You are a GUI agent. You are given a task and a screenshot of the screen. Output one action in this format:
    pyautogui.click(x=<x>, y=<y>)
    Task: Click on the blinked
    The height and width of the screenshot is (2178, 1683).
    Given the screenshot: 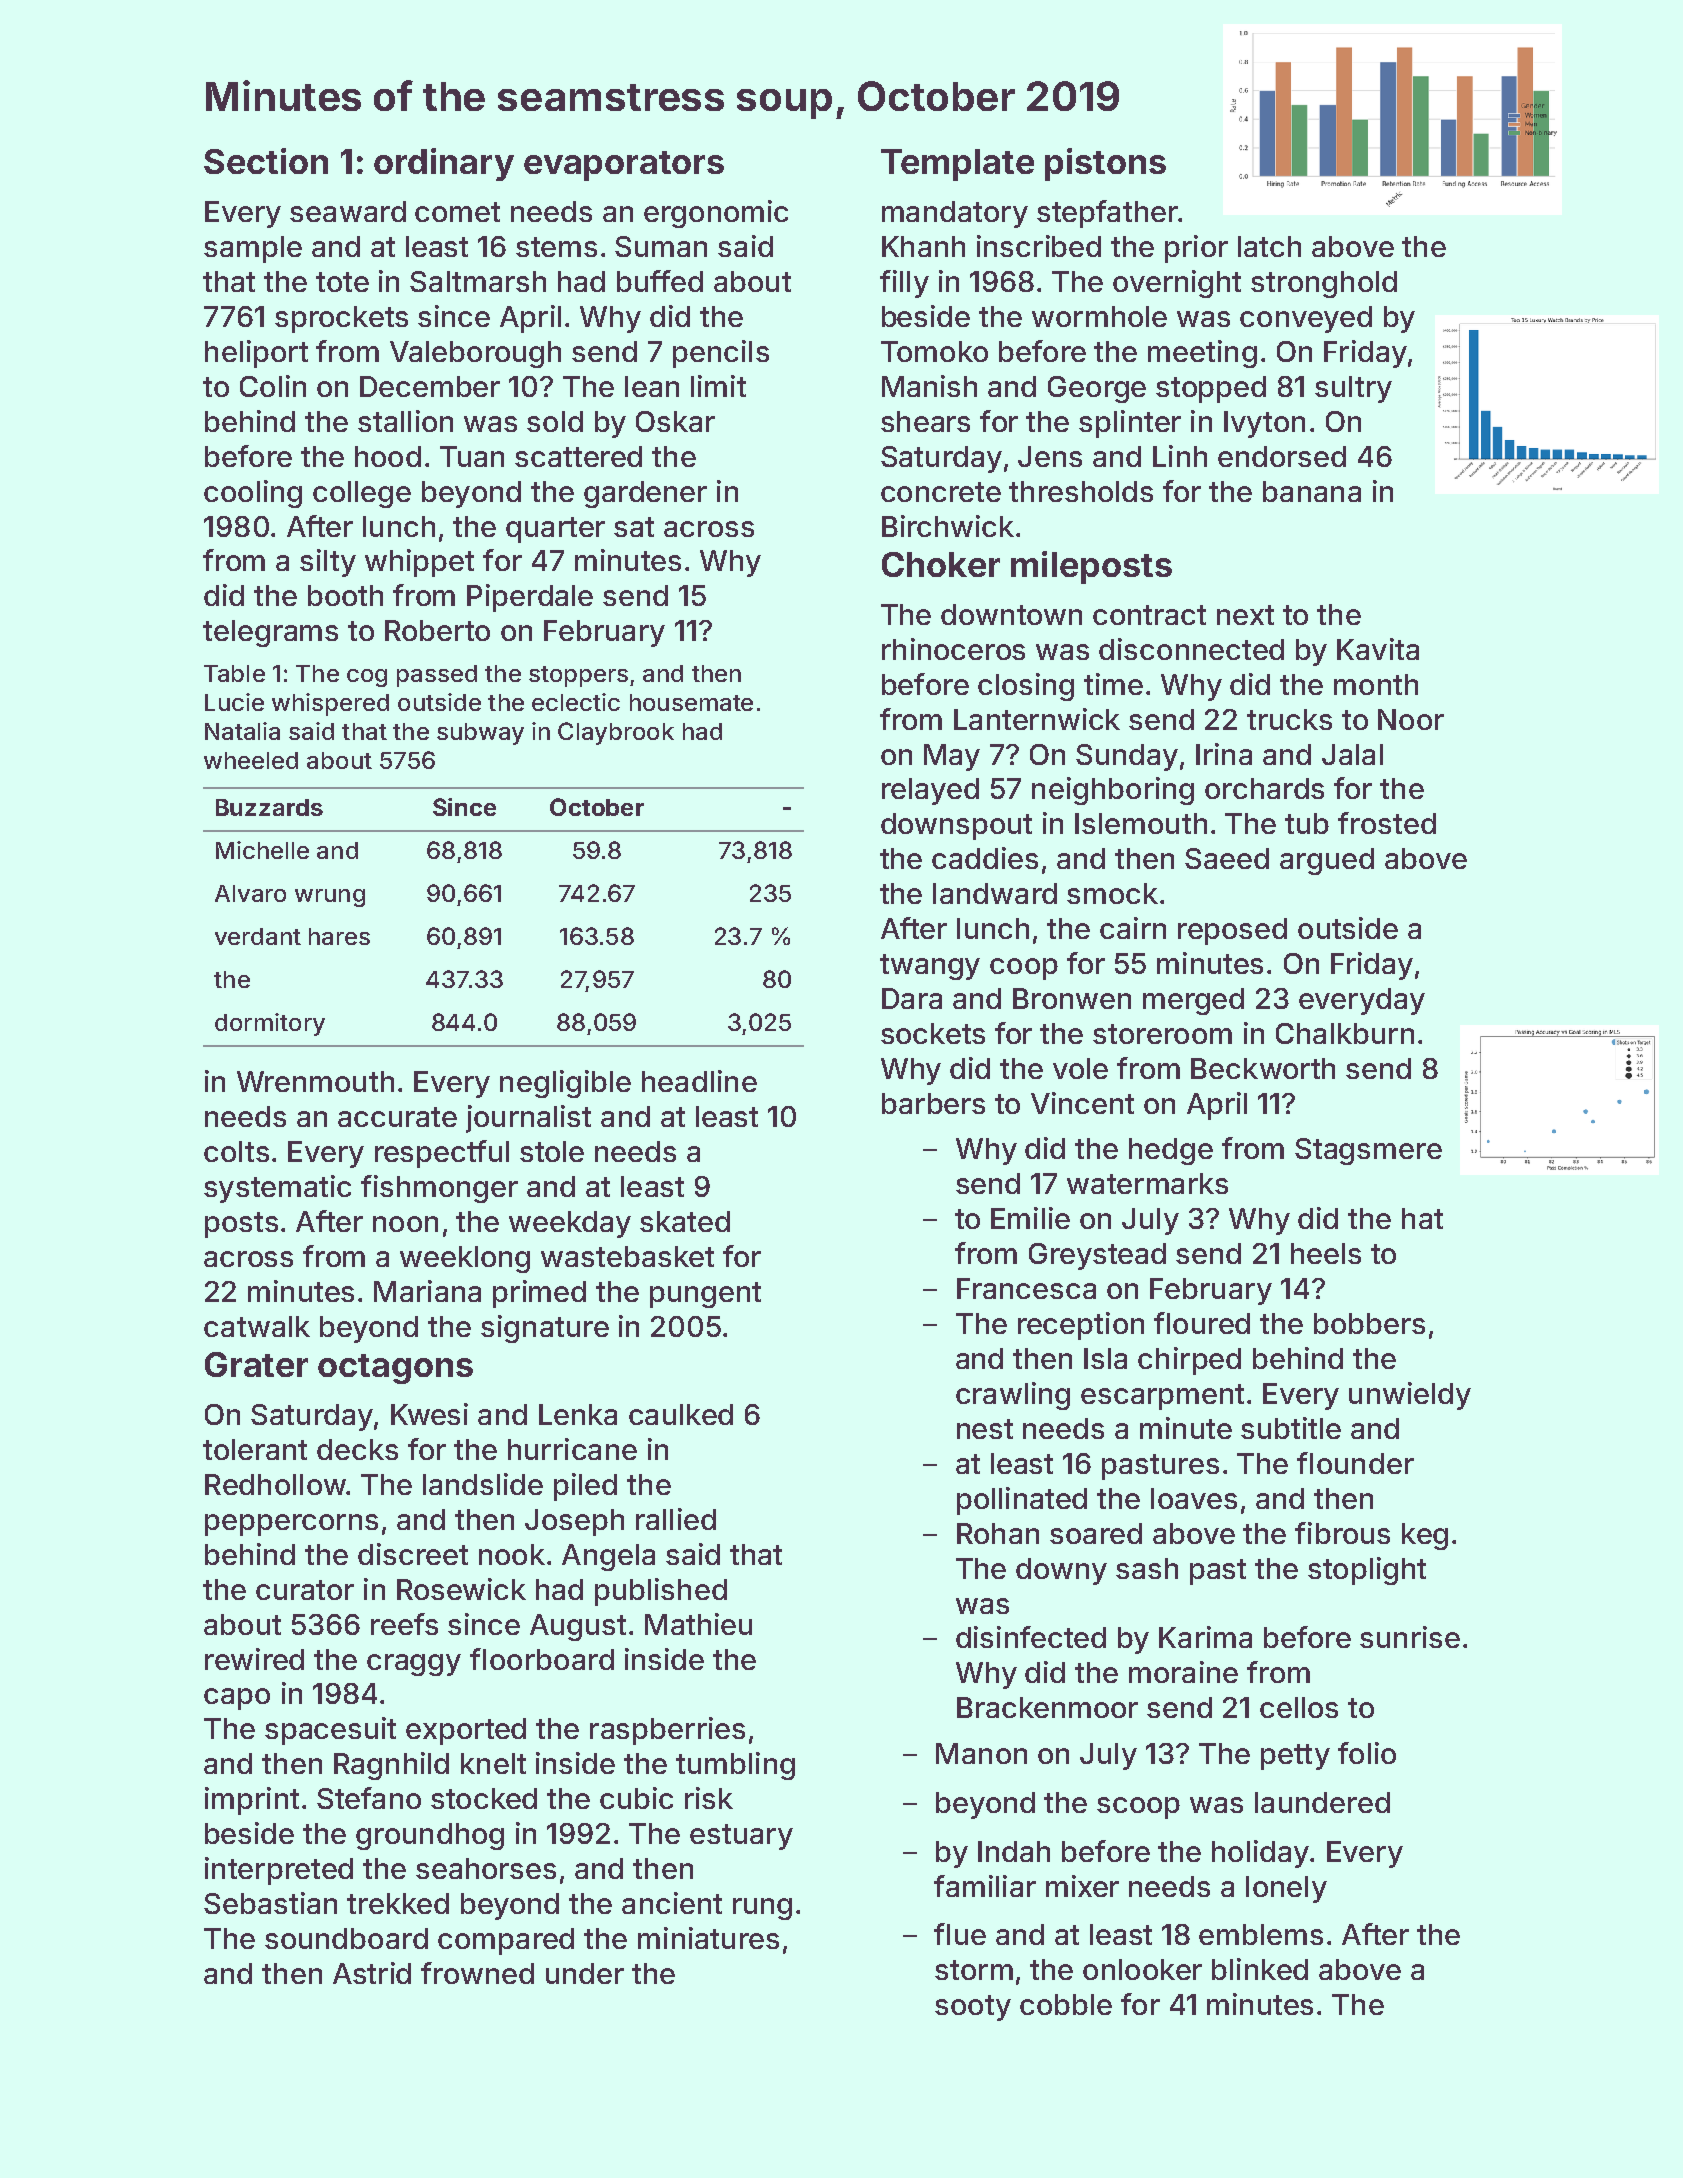 What is the action you would take?
    pyautogui.click(x=1260, y=1969)
